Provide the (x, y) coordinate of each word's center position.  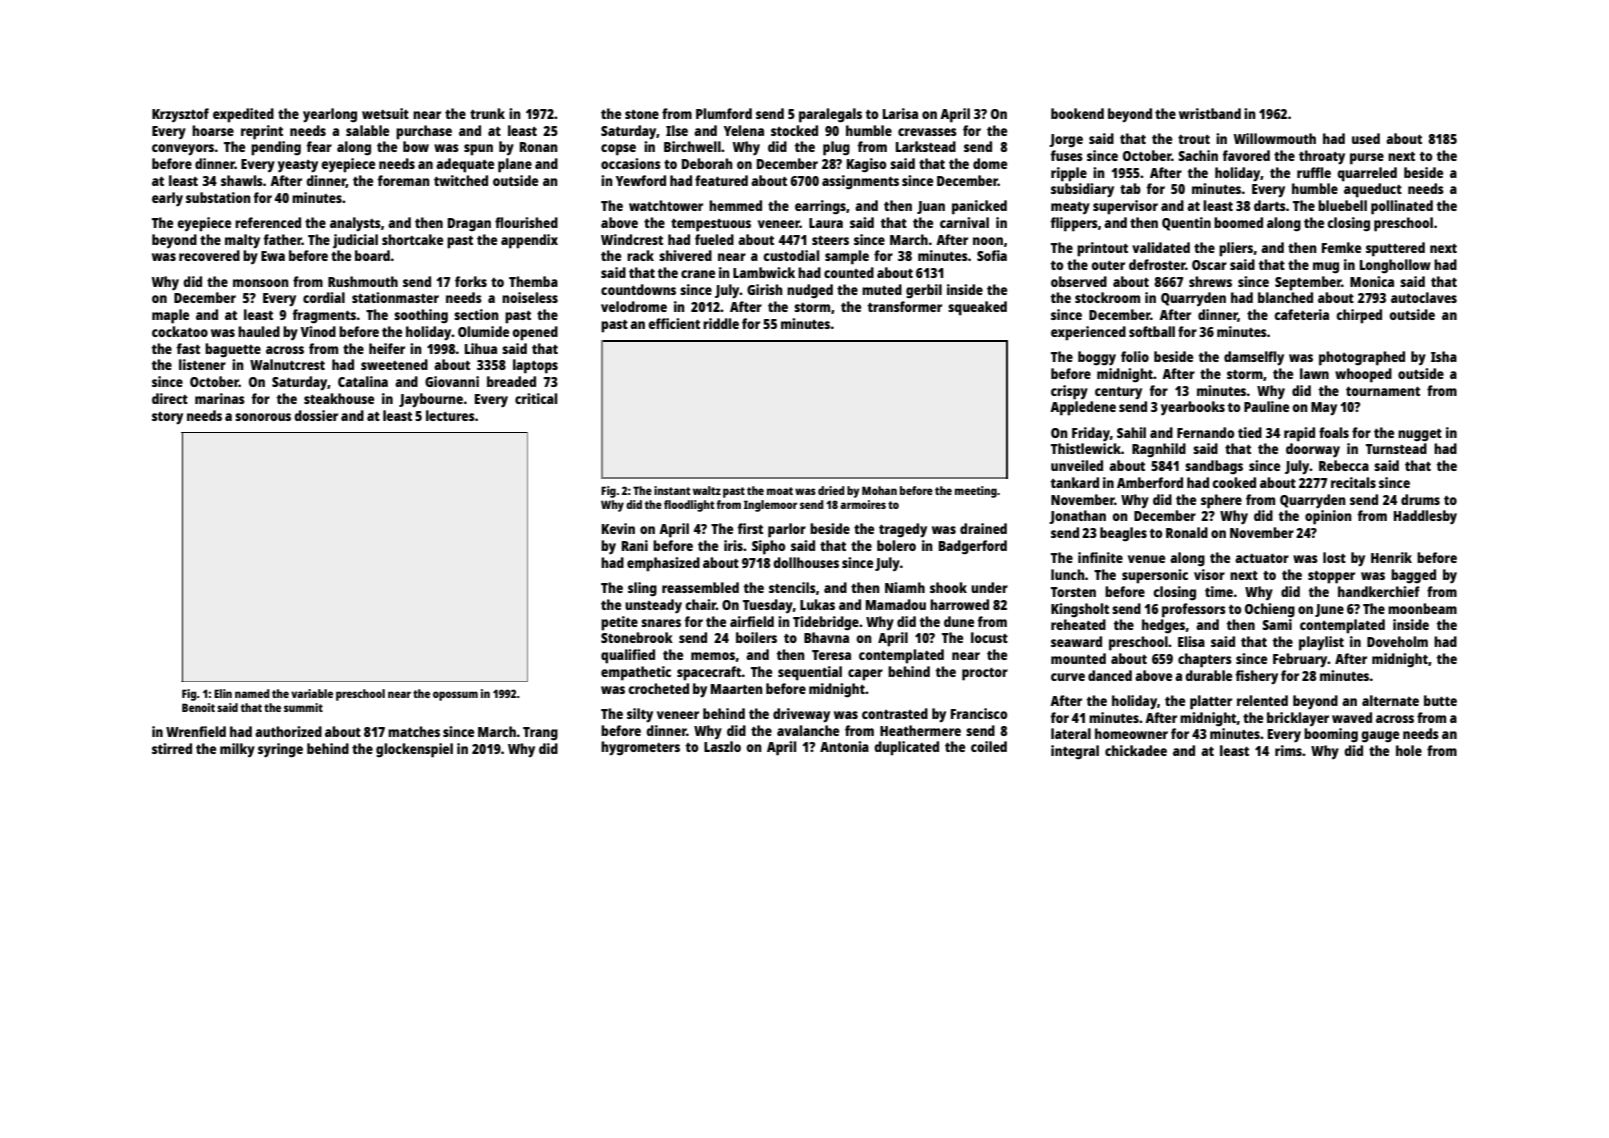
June (1329, 610)
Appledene (1083, 408)
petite (619, 623)
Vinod (318, 331)
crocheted (658, 688)
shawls (242, 180)
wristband (1210, 113)
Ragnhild (1159, 450)
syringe (280, 750)
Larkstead (926, 146)
